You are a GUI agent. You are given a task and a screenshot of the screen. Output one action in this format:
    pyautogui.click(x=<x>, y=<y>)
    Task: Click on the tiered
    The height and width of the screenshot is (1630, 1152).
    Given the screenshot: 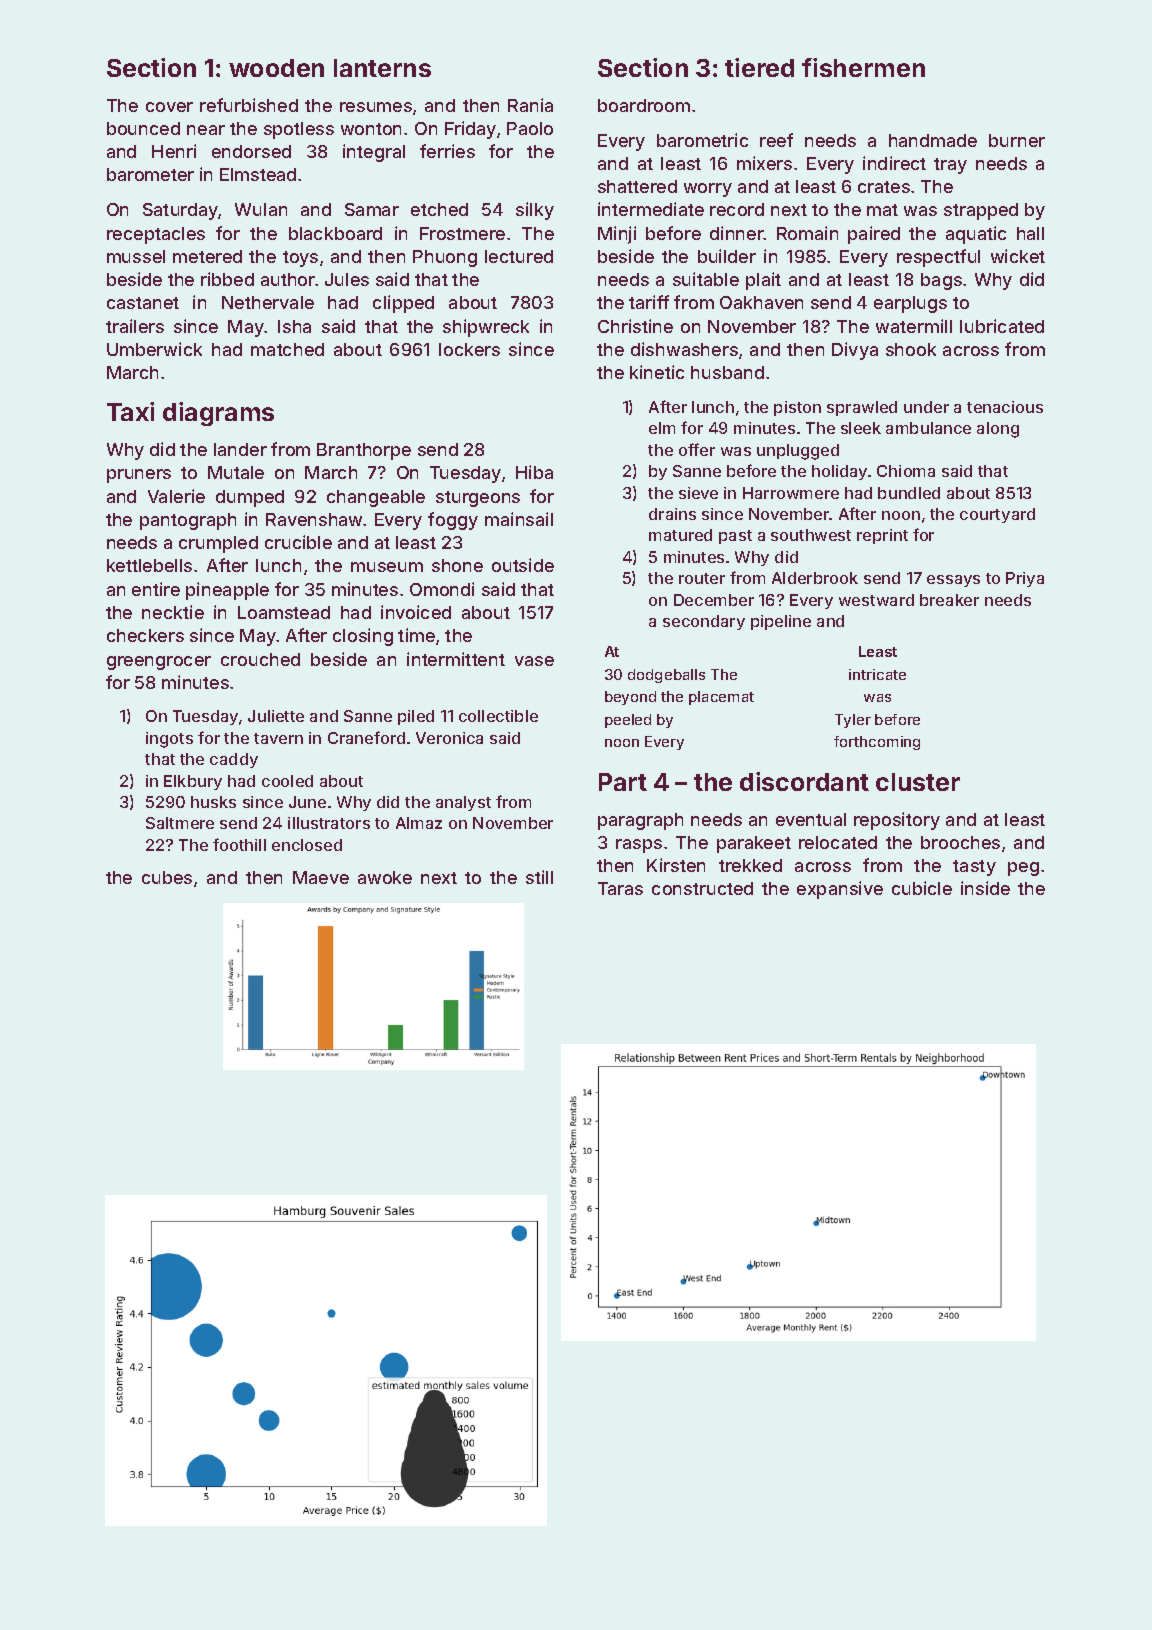 What is the action you would take?
    pyautogui.click(x=759, y=67)
